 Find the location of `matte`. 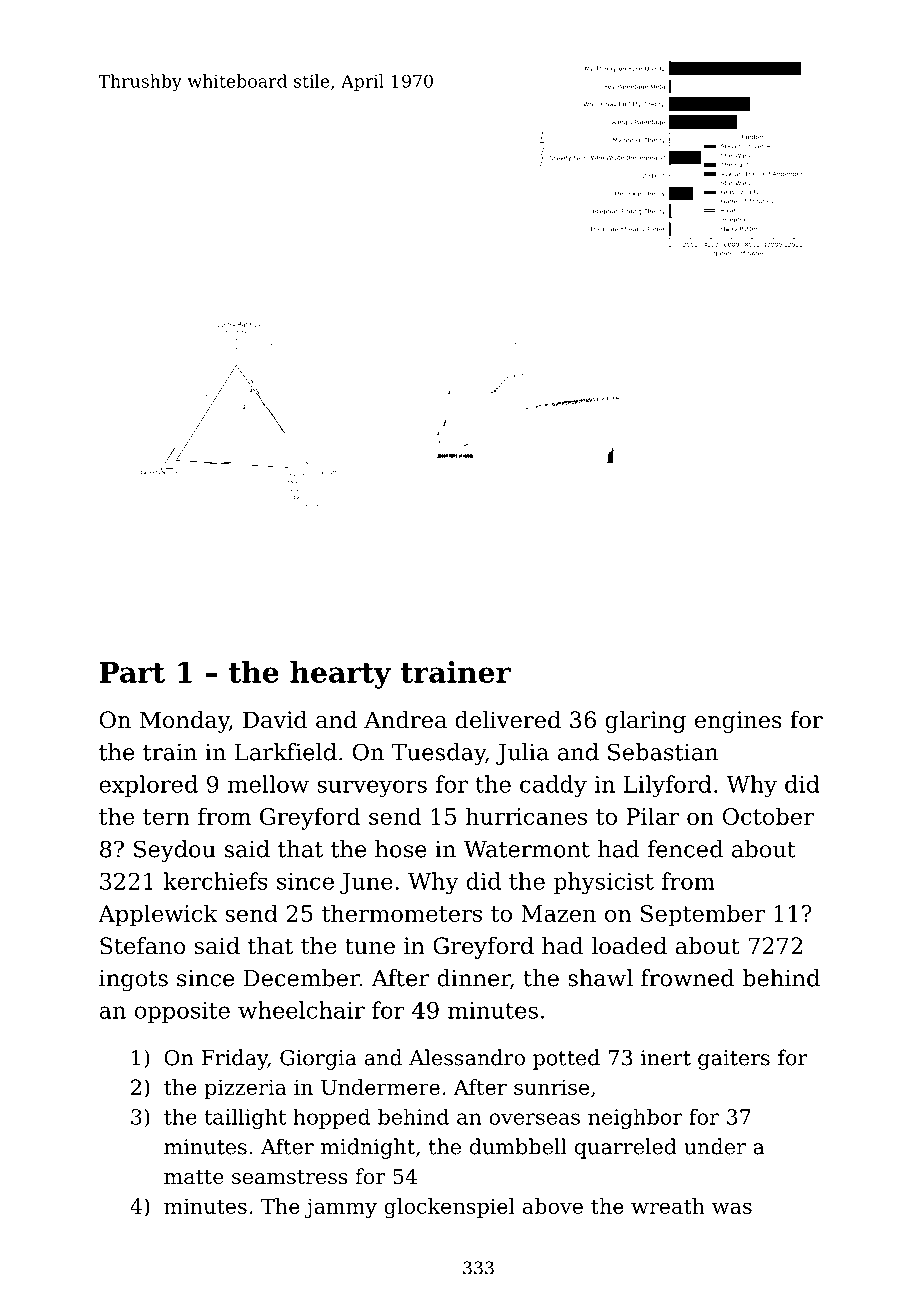

matte is located at coordinates (194, 1177).
